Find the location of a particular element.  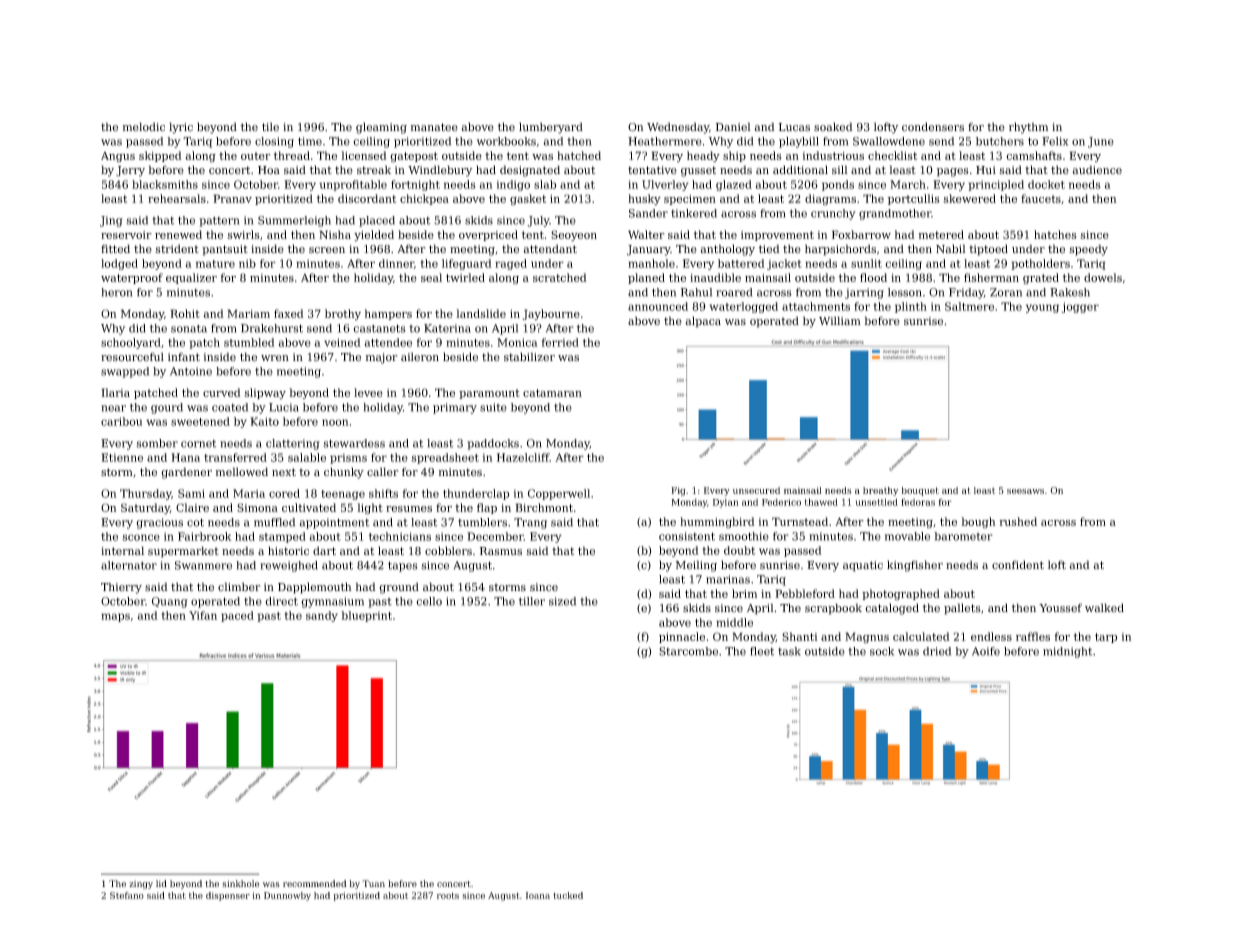

Rohit is located at coordinates (185, 313).
